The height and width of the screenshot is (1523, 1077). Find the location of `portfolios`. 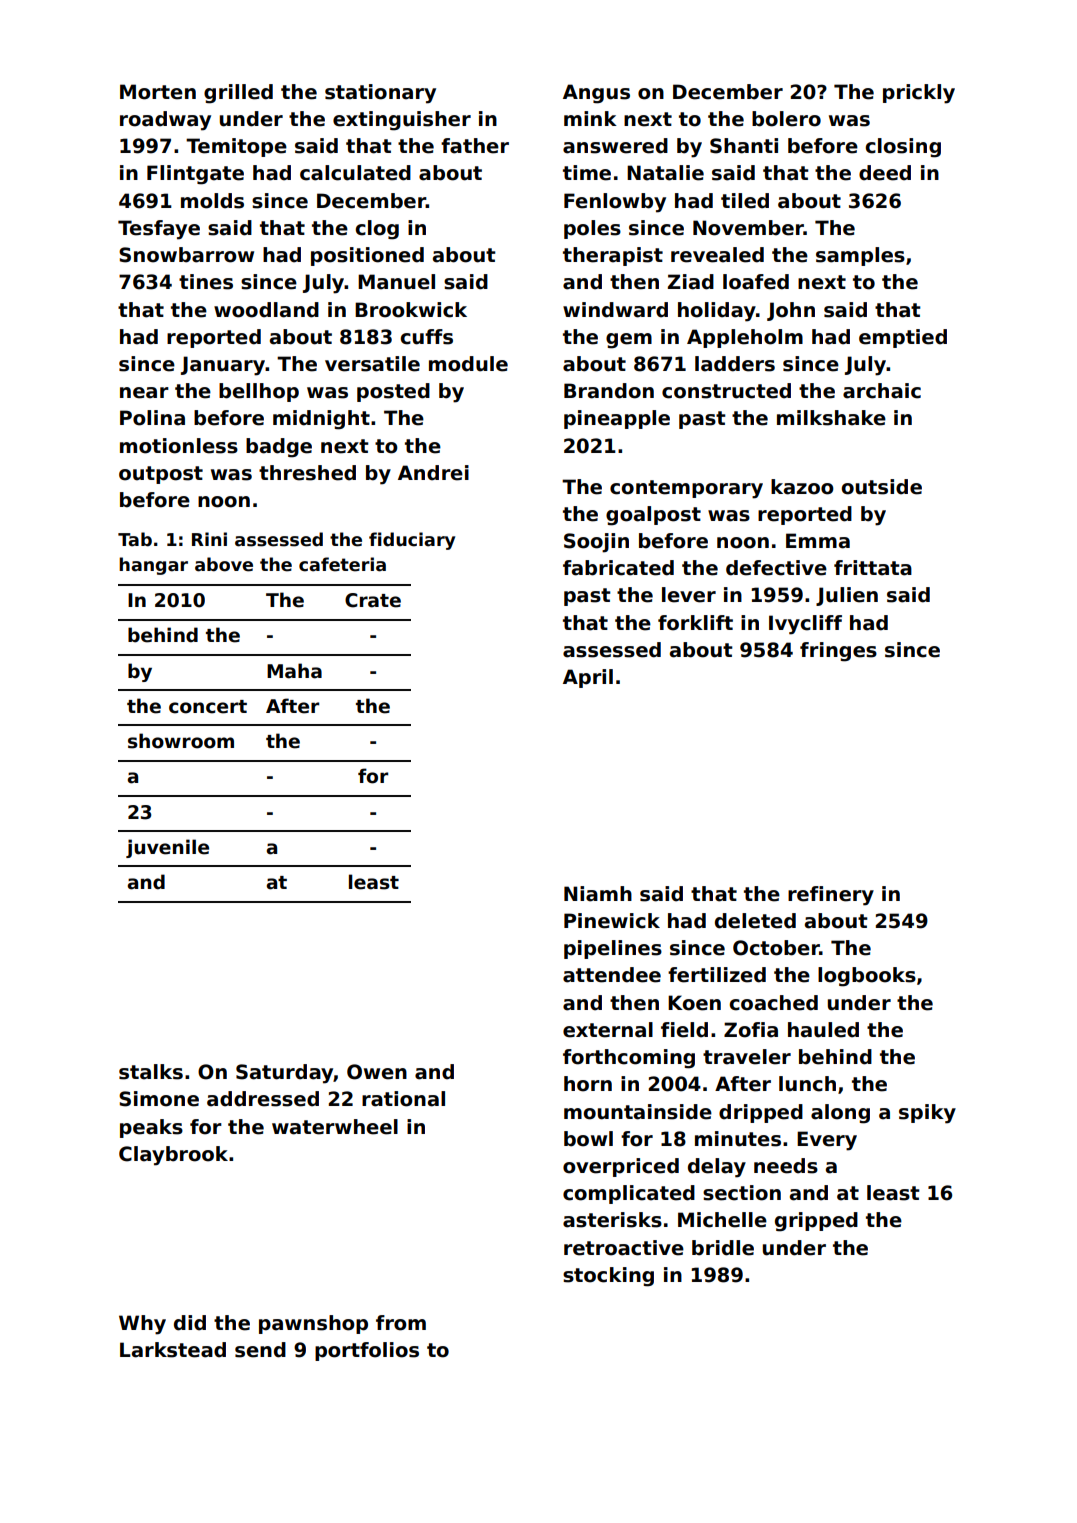

portfolios is located at coordinates (367, 1351).
